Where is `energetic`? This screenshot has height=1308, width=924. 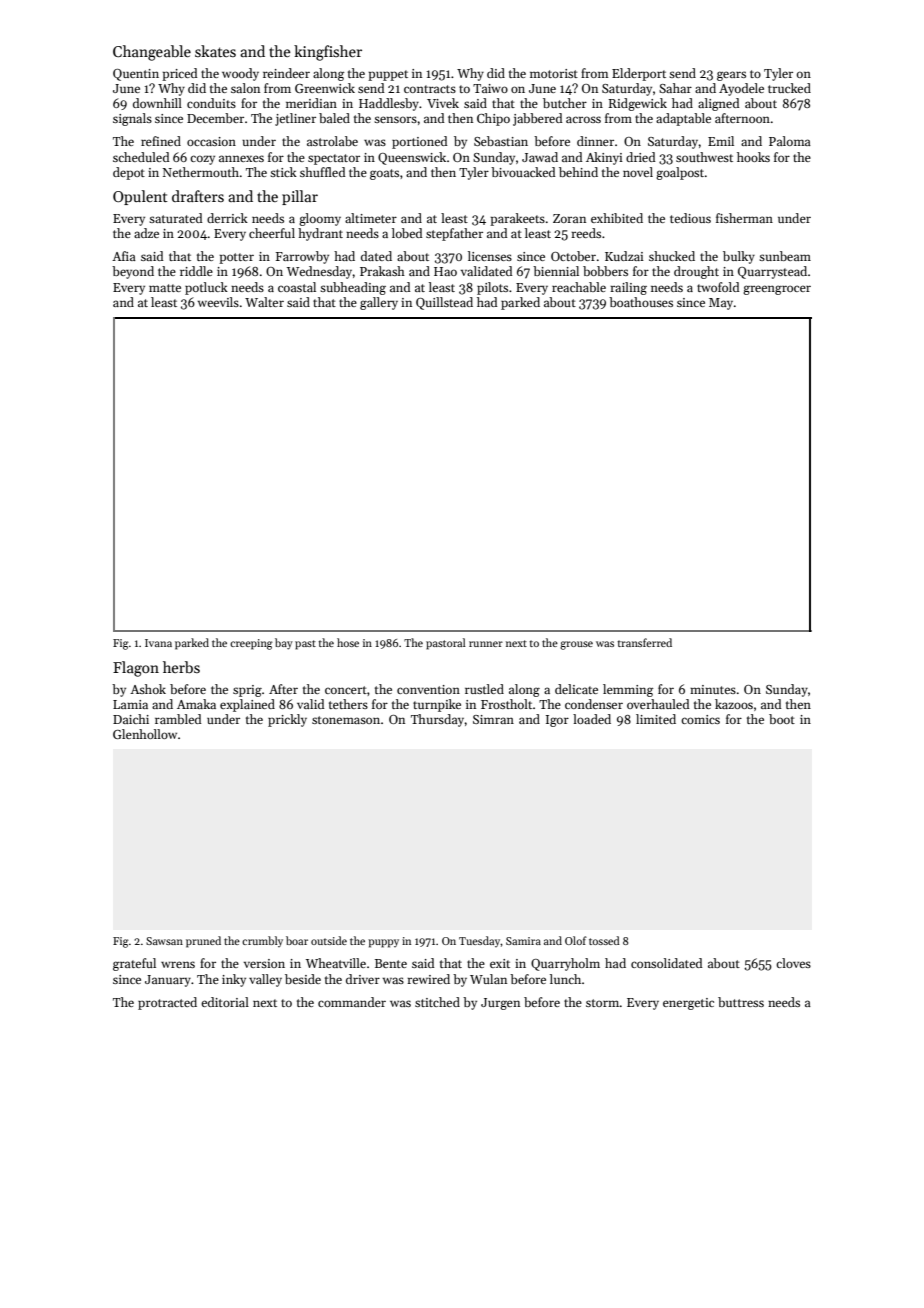
energetic is located at coordinates (688, 1004).
